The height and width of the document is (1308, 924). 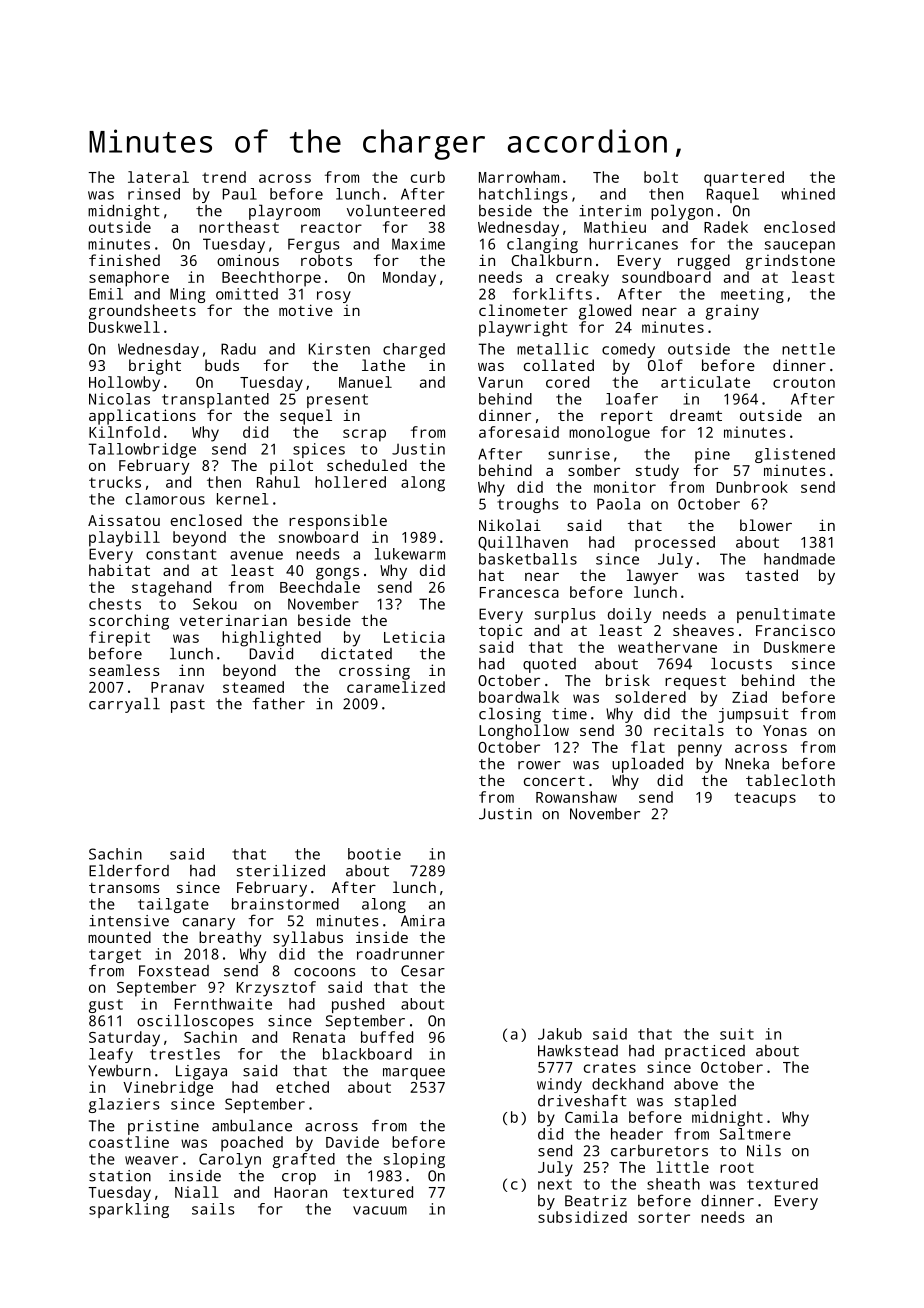 What do you see at coordinates (119, 570) in the document?
I see `habitat` at bounding box center [119, 570].
